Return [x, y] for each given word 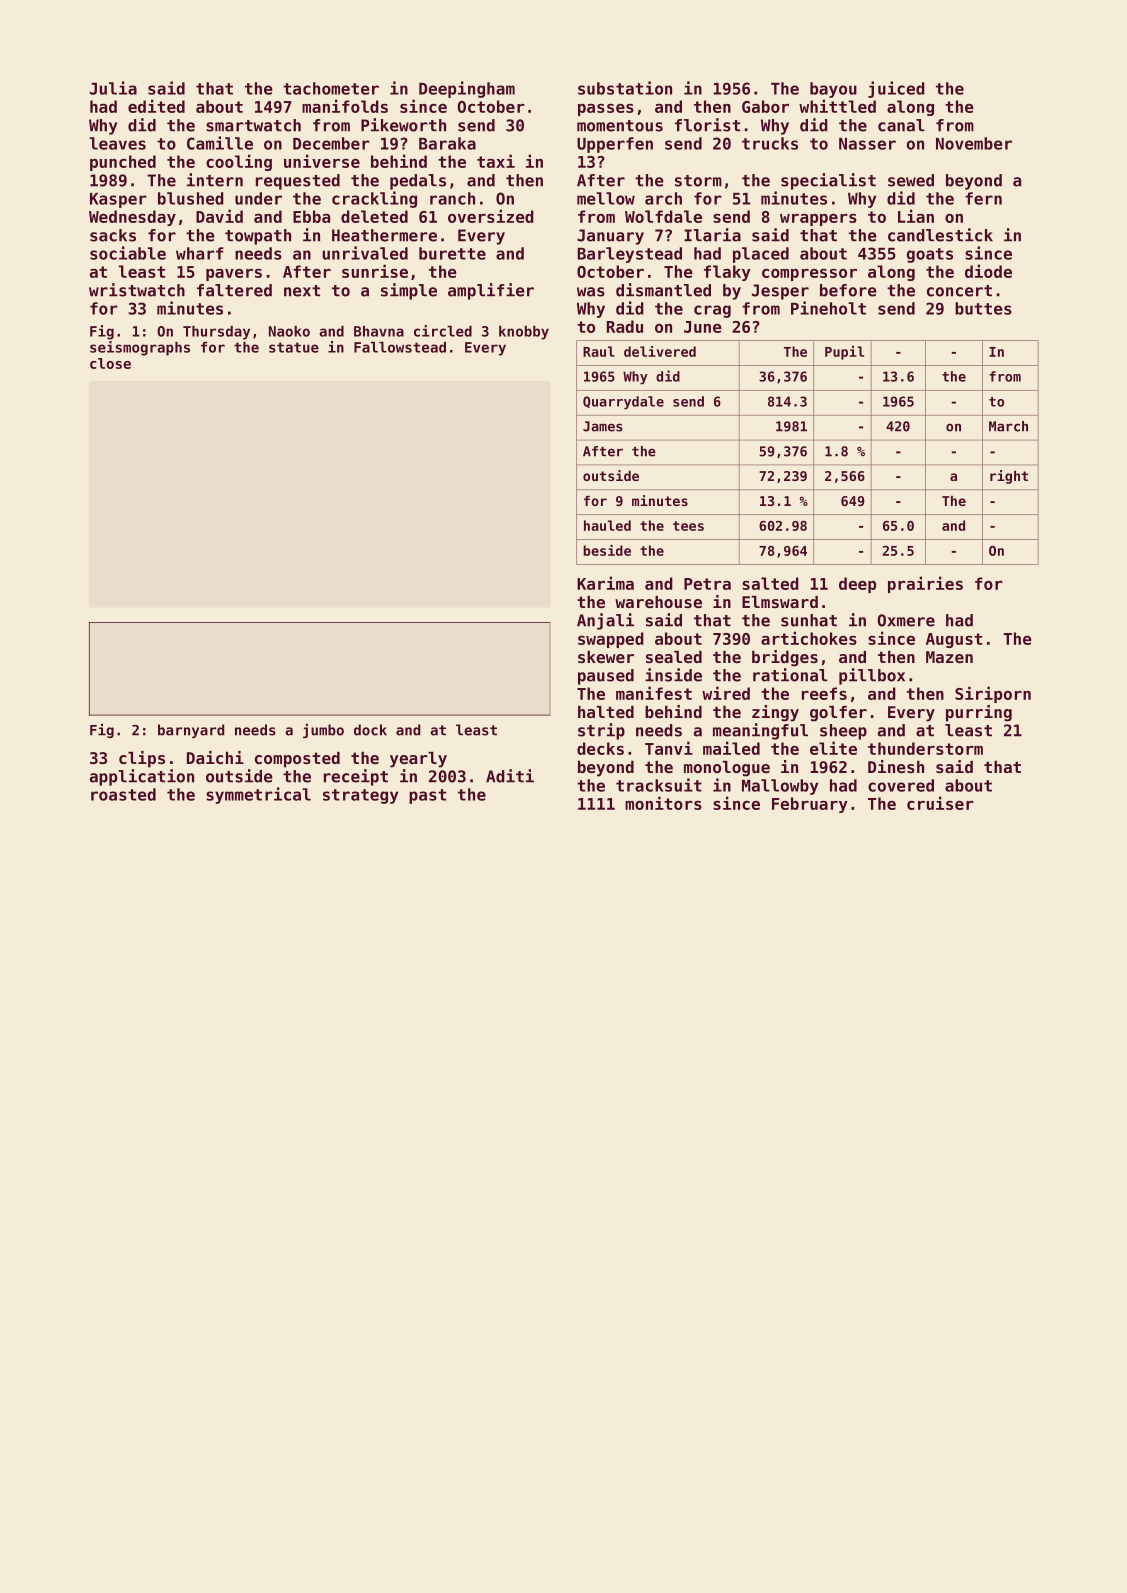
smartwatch [253, 125]
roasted [123, 794]
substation [625, 88]
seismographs [140, 348]
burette [452, 253]
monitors [663, 803]
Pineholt [828, 308]
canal [901, 125]
